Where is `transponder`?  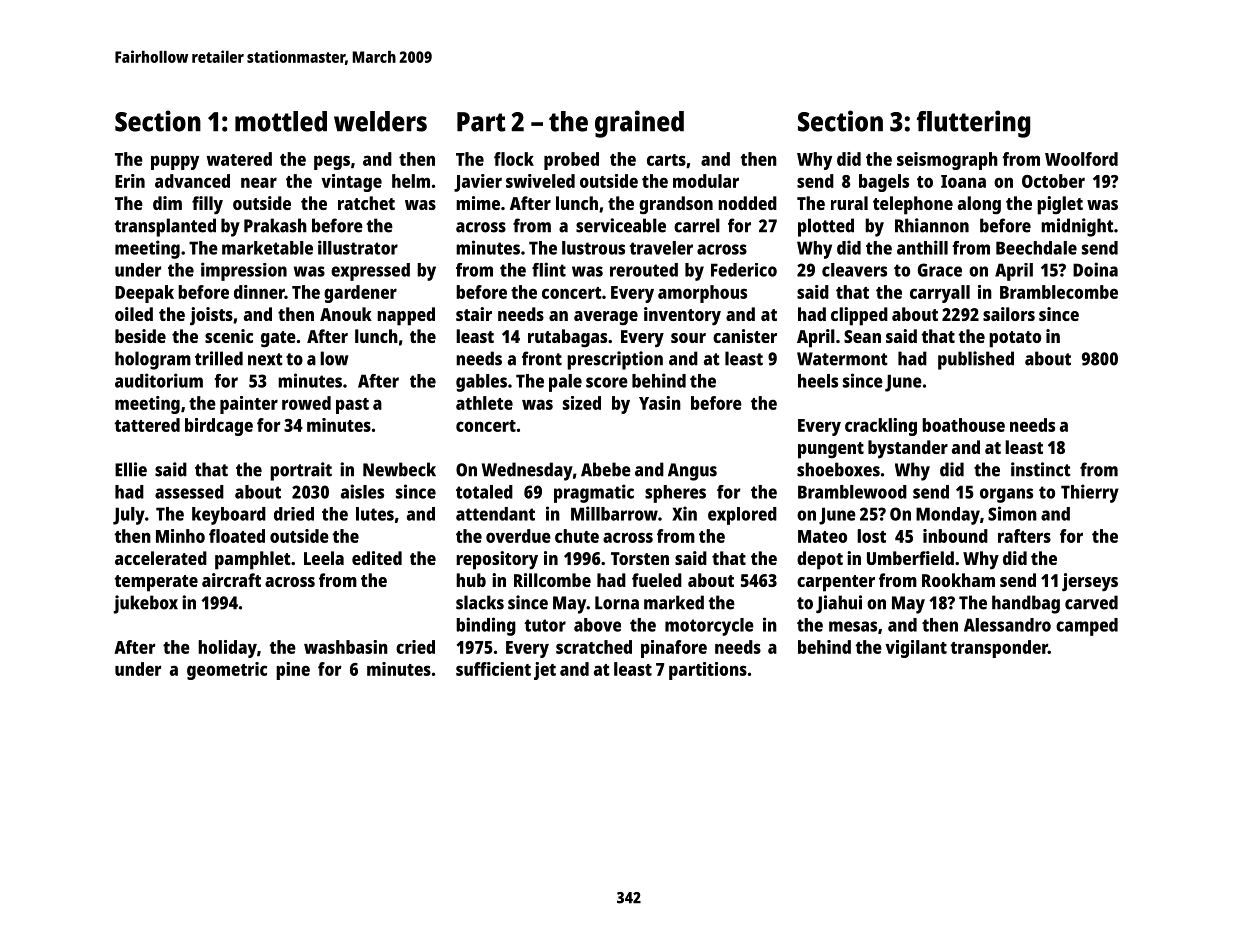 transponder is located at coordinates (999, 649).
